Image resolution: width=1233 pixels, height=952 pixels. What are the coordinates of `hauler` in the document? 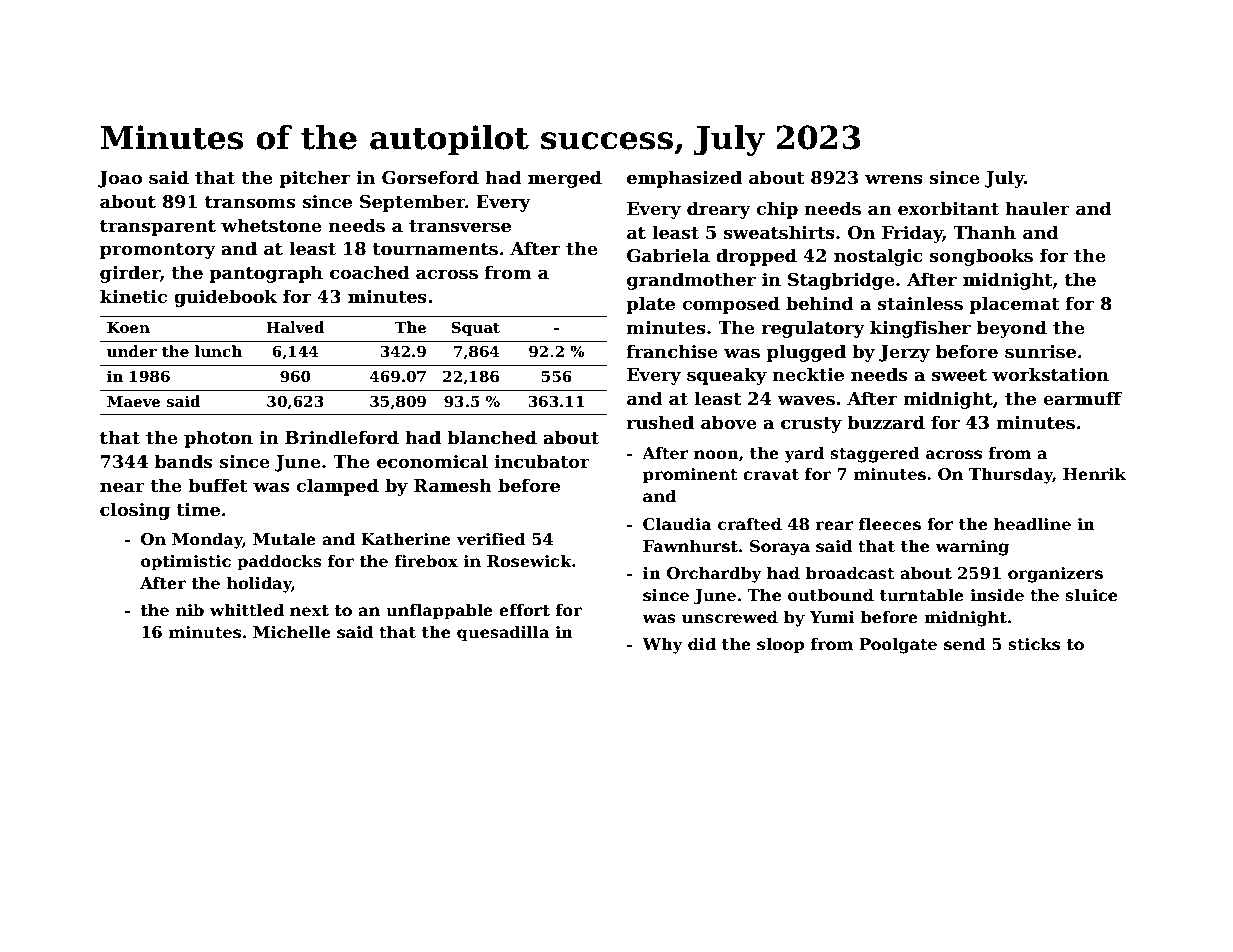 It's located at (1038, 208).
